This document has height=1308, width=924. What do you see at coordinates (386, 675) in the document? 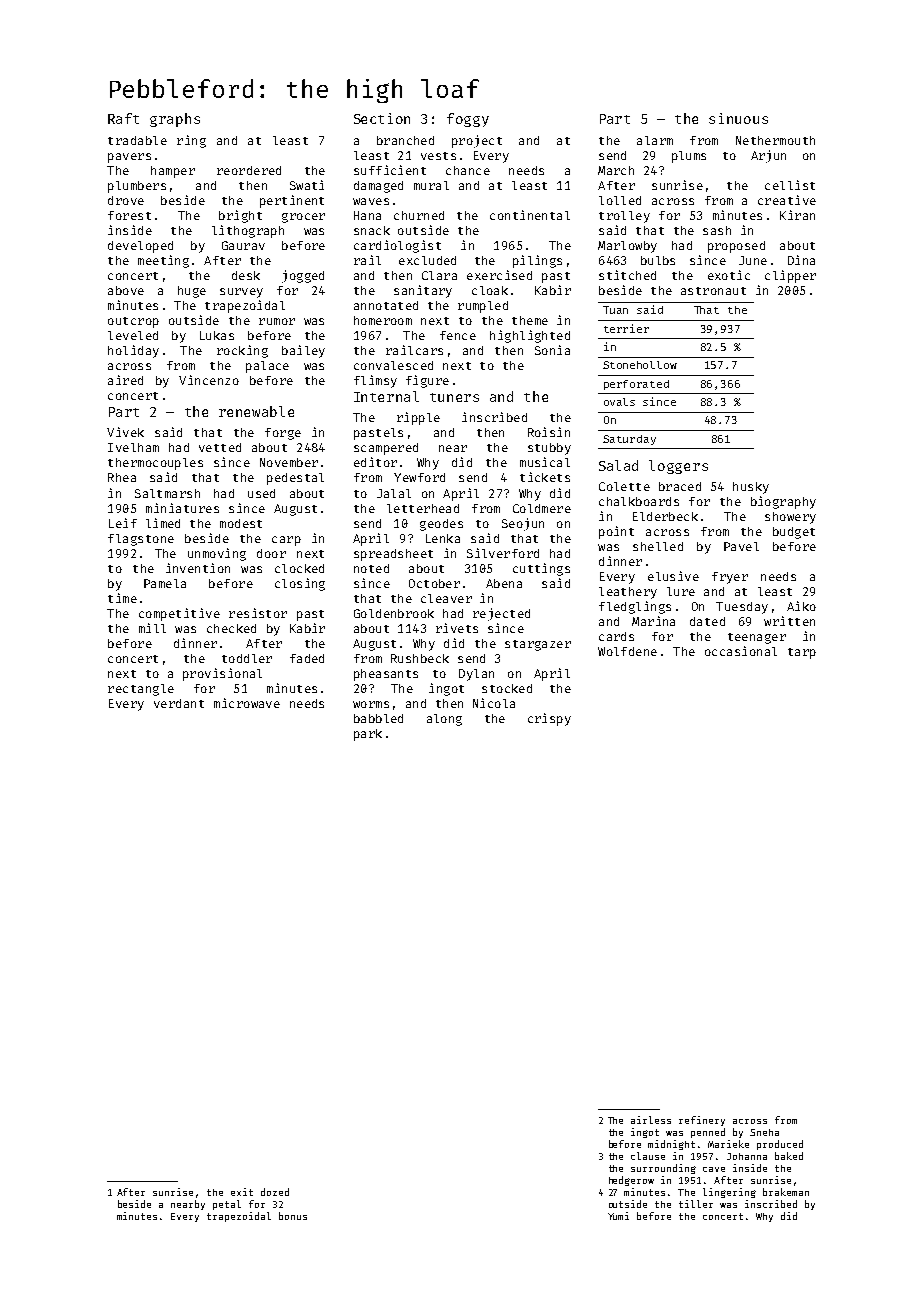
I see `pheasants` at bounding box center [386, 675].
